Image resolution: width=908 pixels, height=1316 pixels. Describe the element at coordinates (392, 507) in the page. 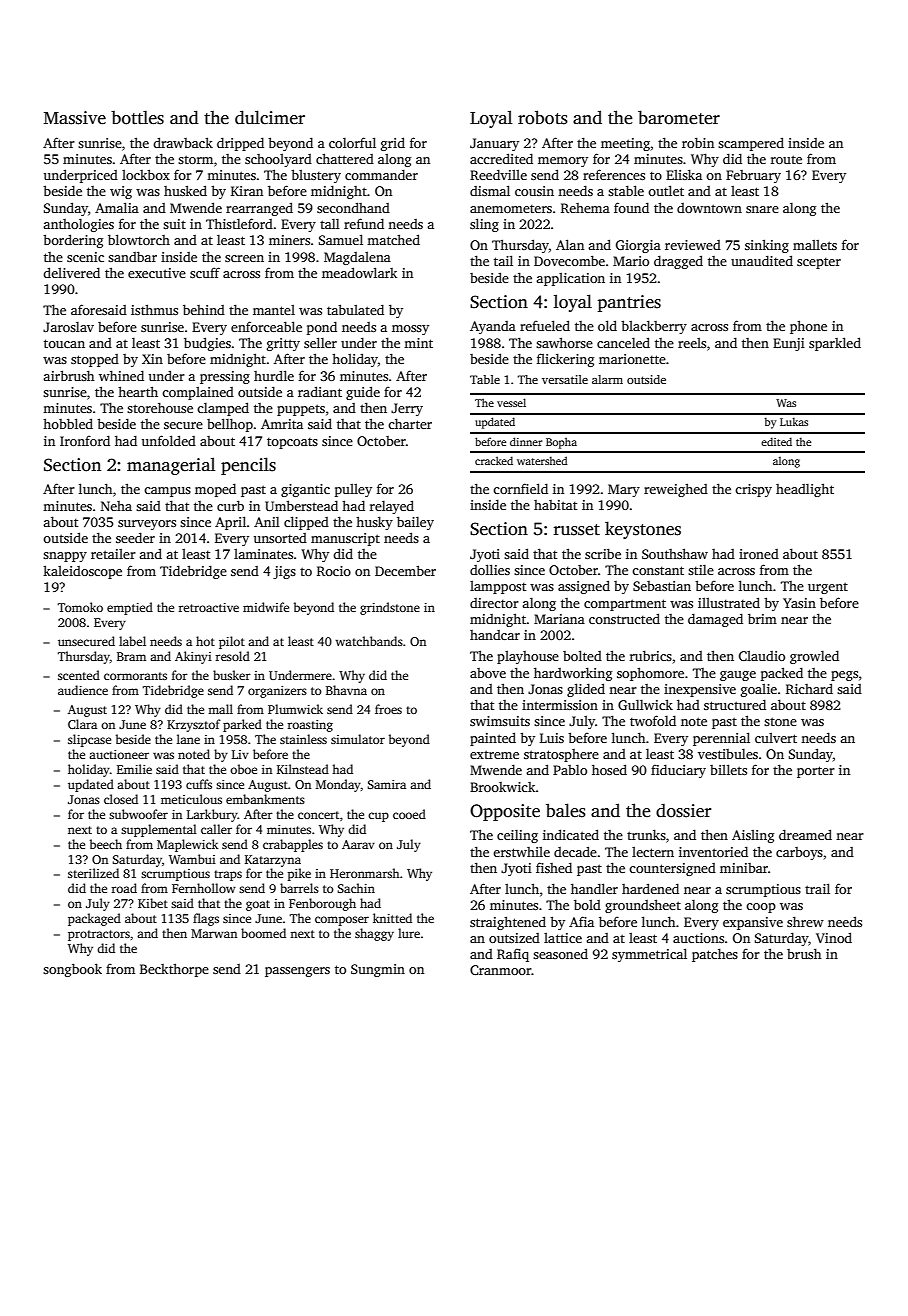

I see `relayed` at that location.
